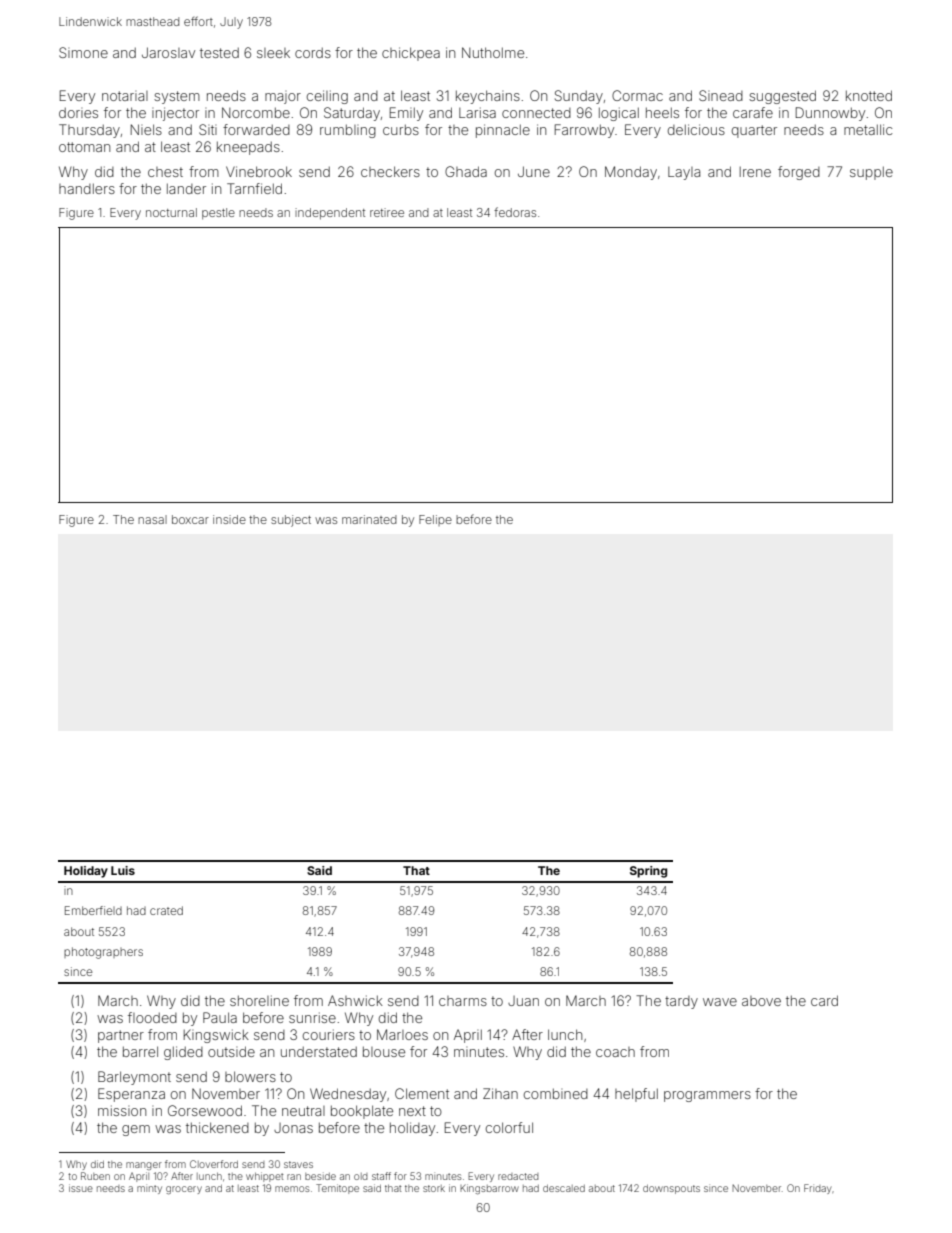 The height and width of the screenshot is (1233, 952). Describe the element at coordinates (152, 519) in the screenshot. I see `nasal` at that location.
